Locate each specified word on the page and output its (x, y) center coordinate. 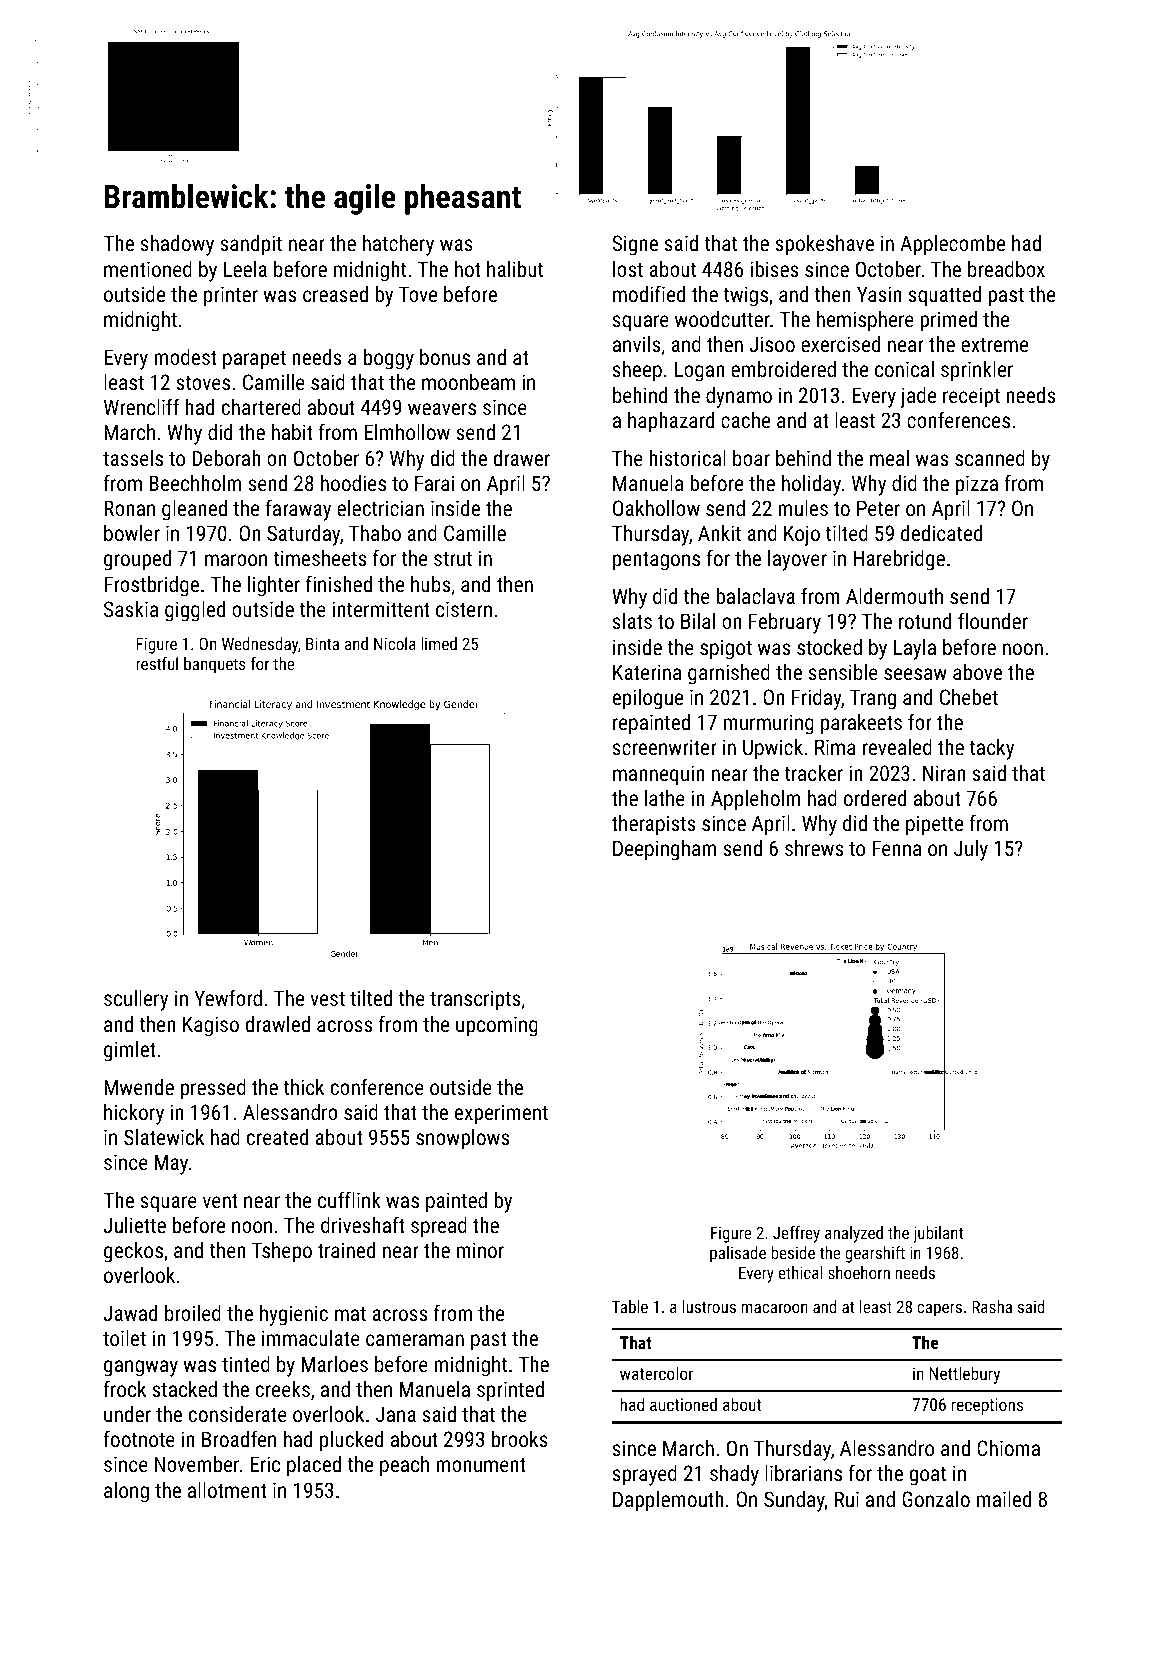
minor (480, 1250)
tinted (246, 1364)
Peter (878, 508)
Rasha (992, 1306)
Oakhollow (656, 508)
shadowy (177, 245)
